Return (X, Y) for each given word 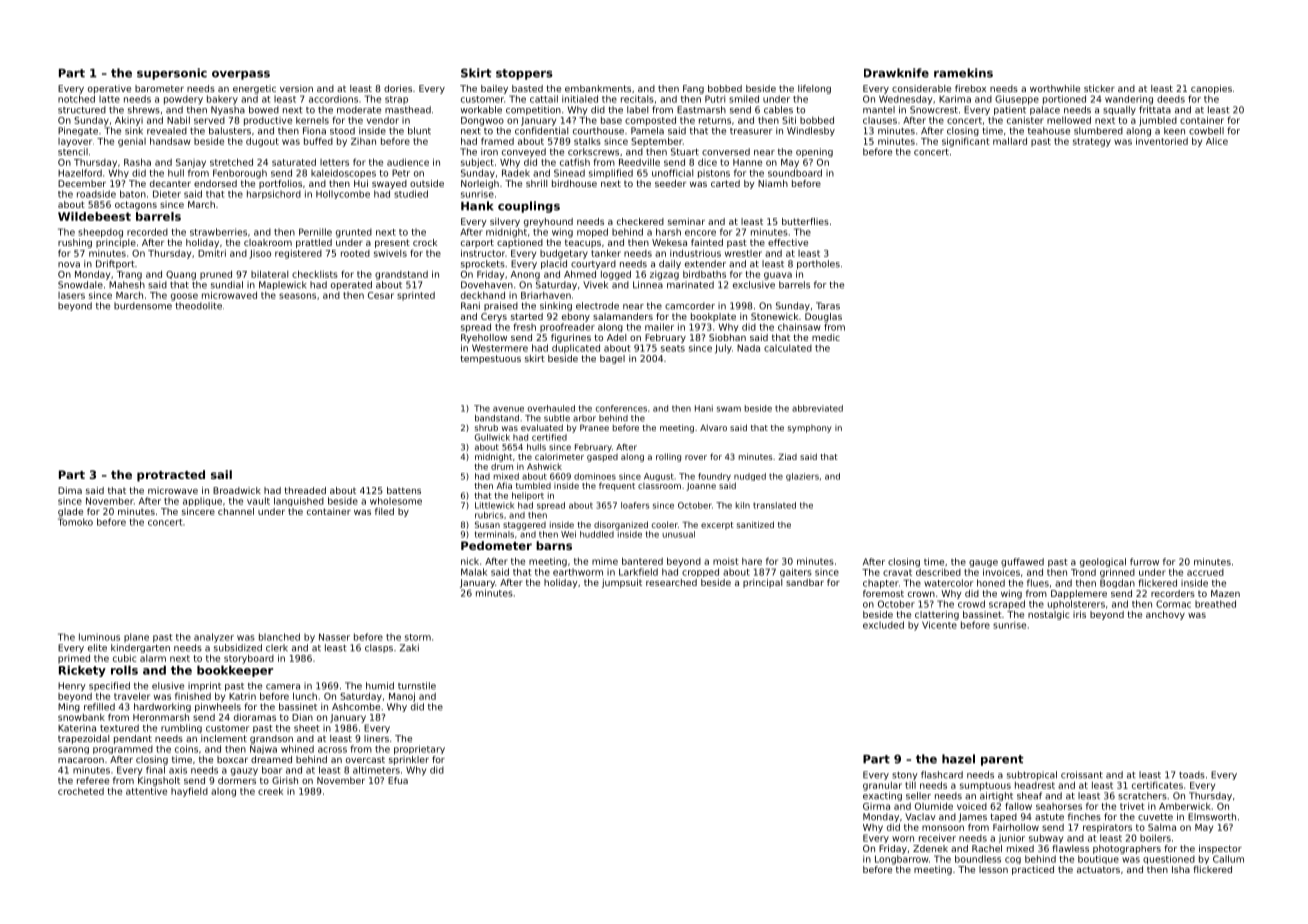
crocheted (81, 791)
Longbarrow (901, 860)
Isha (1181, 869)
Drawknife (896, 73)
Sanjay (191, 163)
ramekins (963, 73)
